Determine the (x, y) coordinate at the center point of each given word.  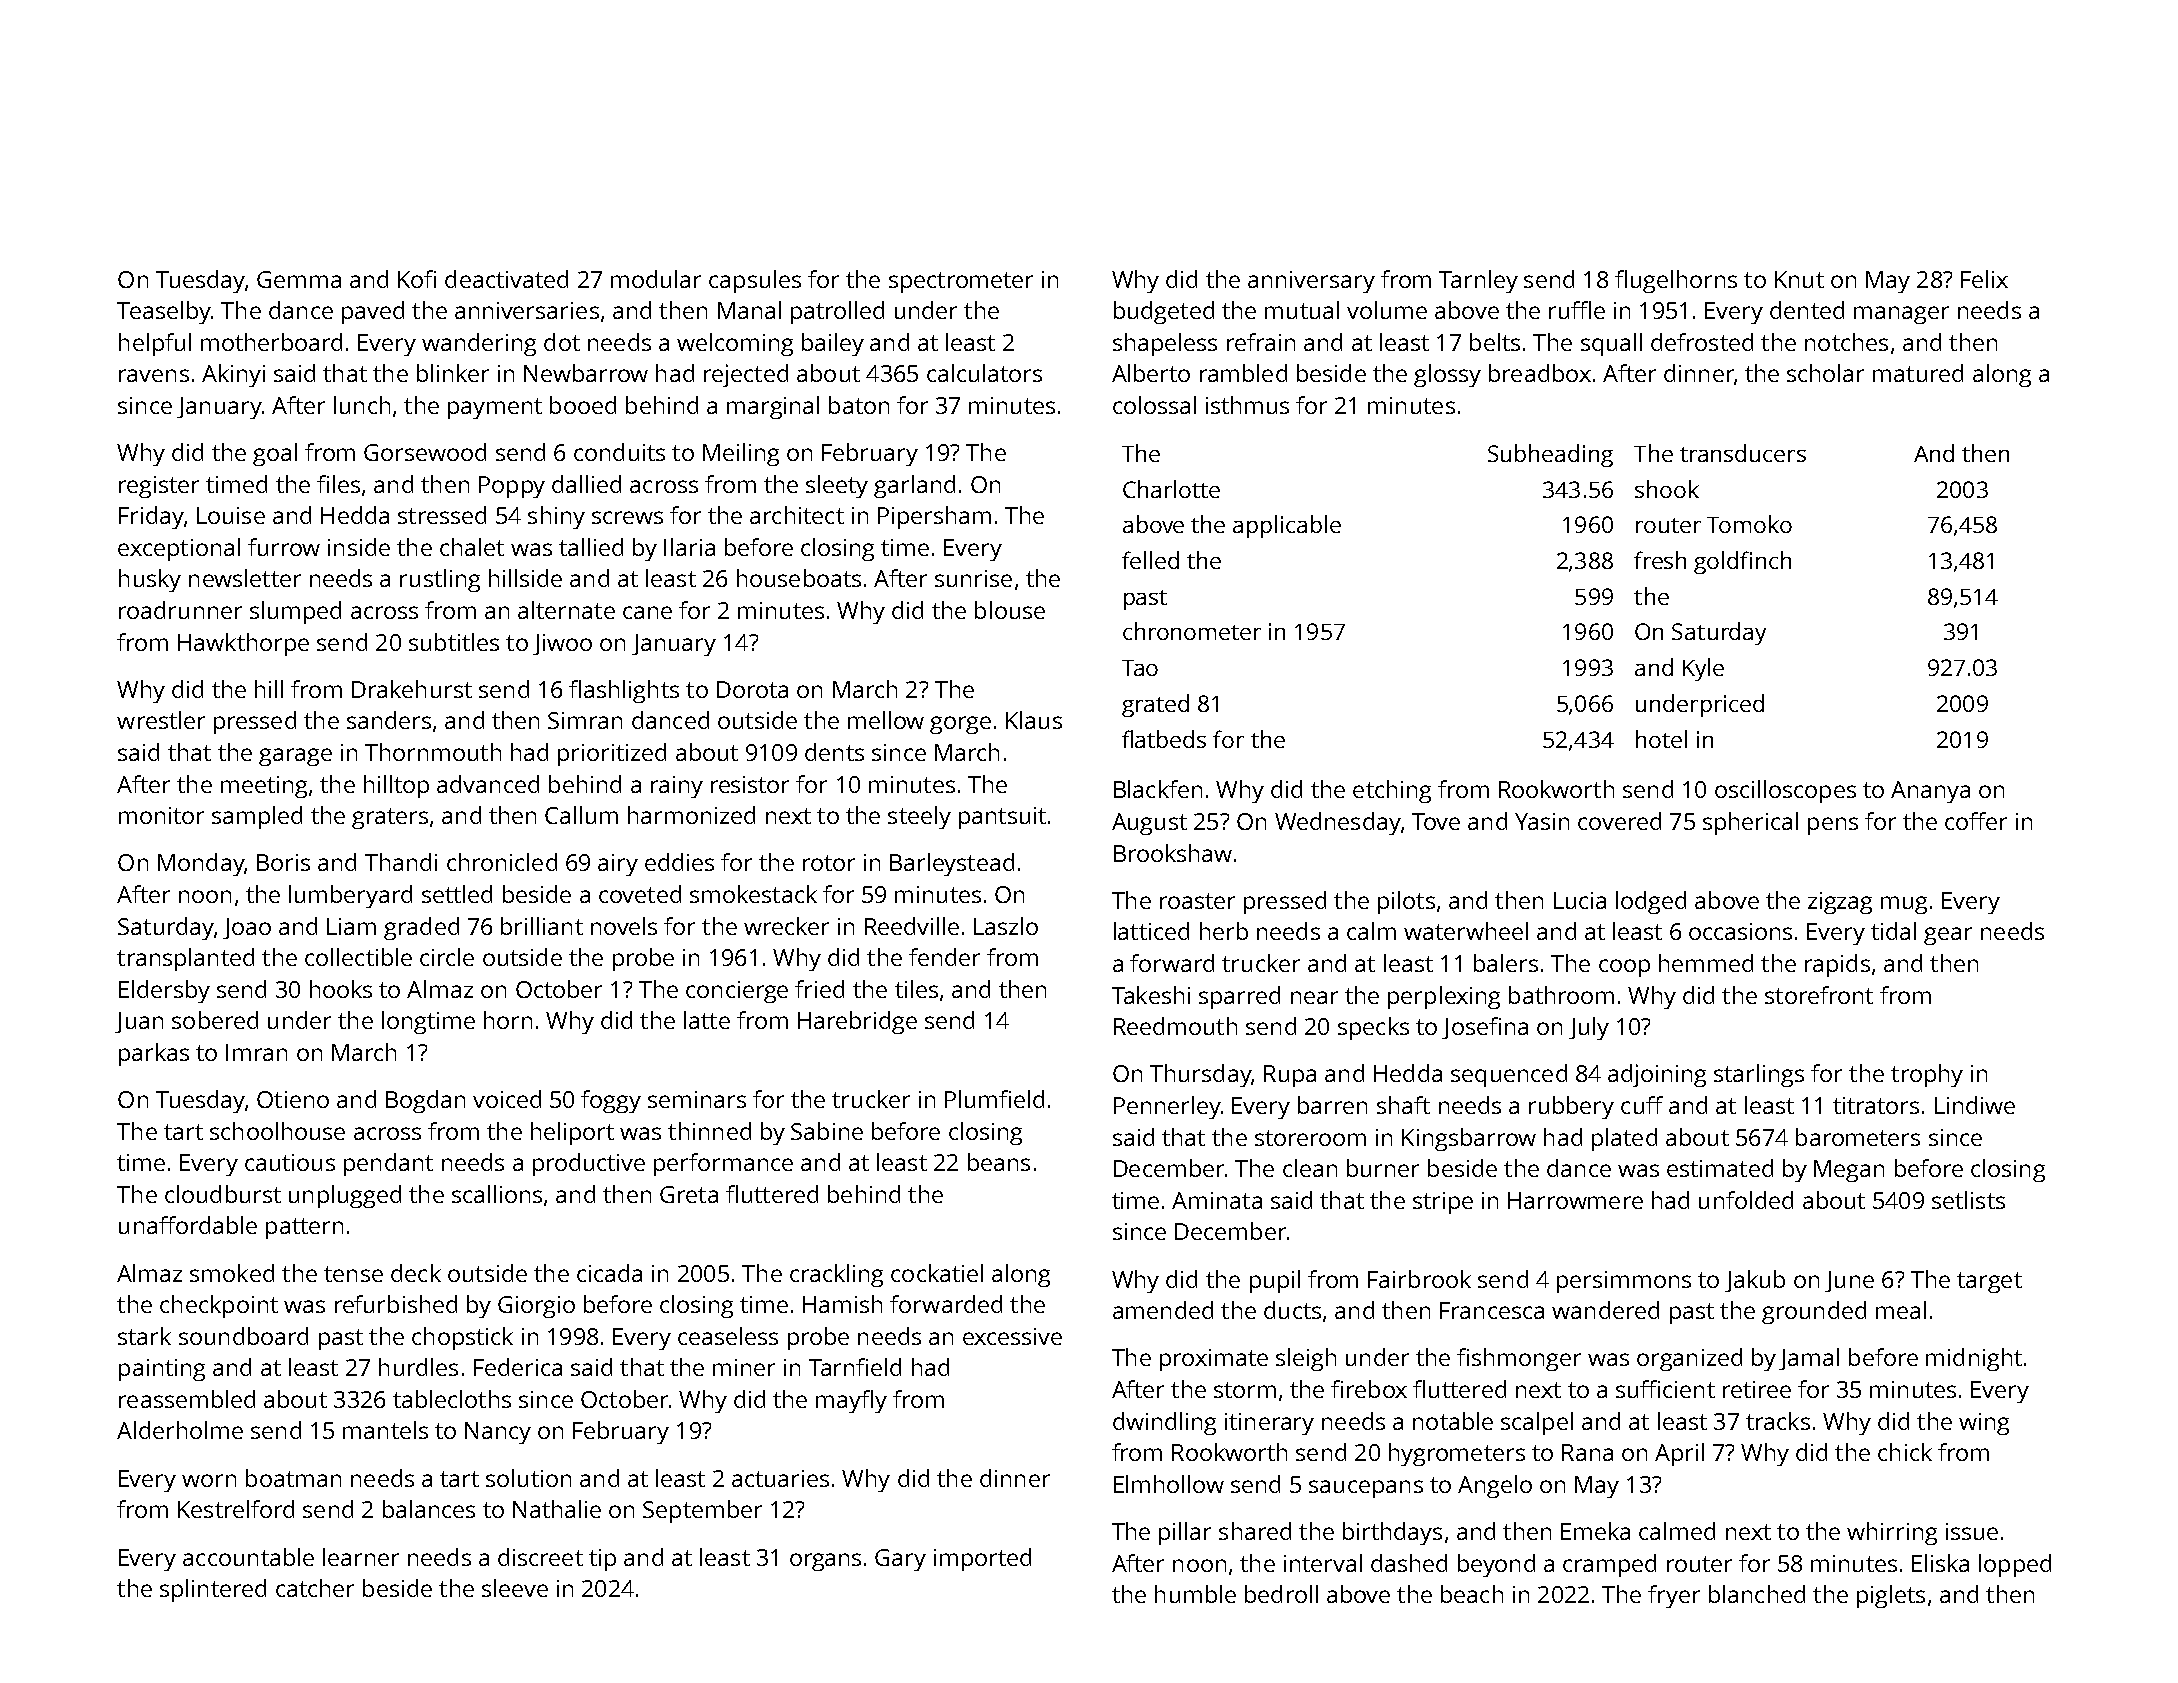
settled (457, 894)
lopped (2015, 1565)
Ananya (1930, 792)
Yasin (1542, 821)
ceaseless (728, 1336)
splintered (213, 1590)
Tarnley (1478, 281)
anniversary (1311, 282)
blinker (453, 373)
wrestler (161, 720)
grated (1155, 705)
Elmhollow (1169, 1484)
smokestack (753, 894)
